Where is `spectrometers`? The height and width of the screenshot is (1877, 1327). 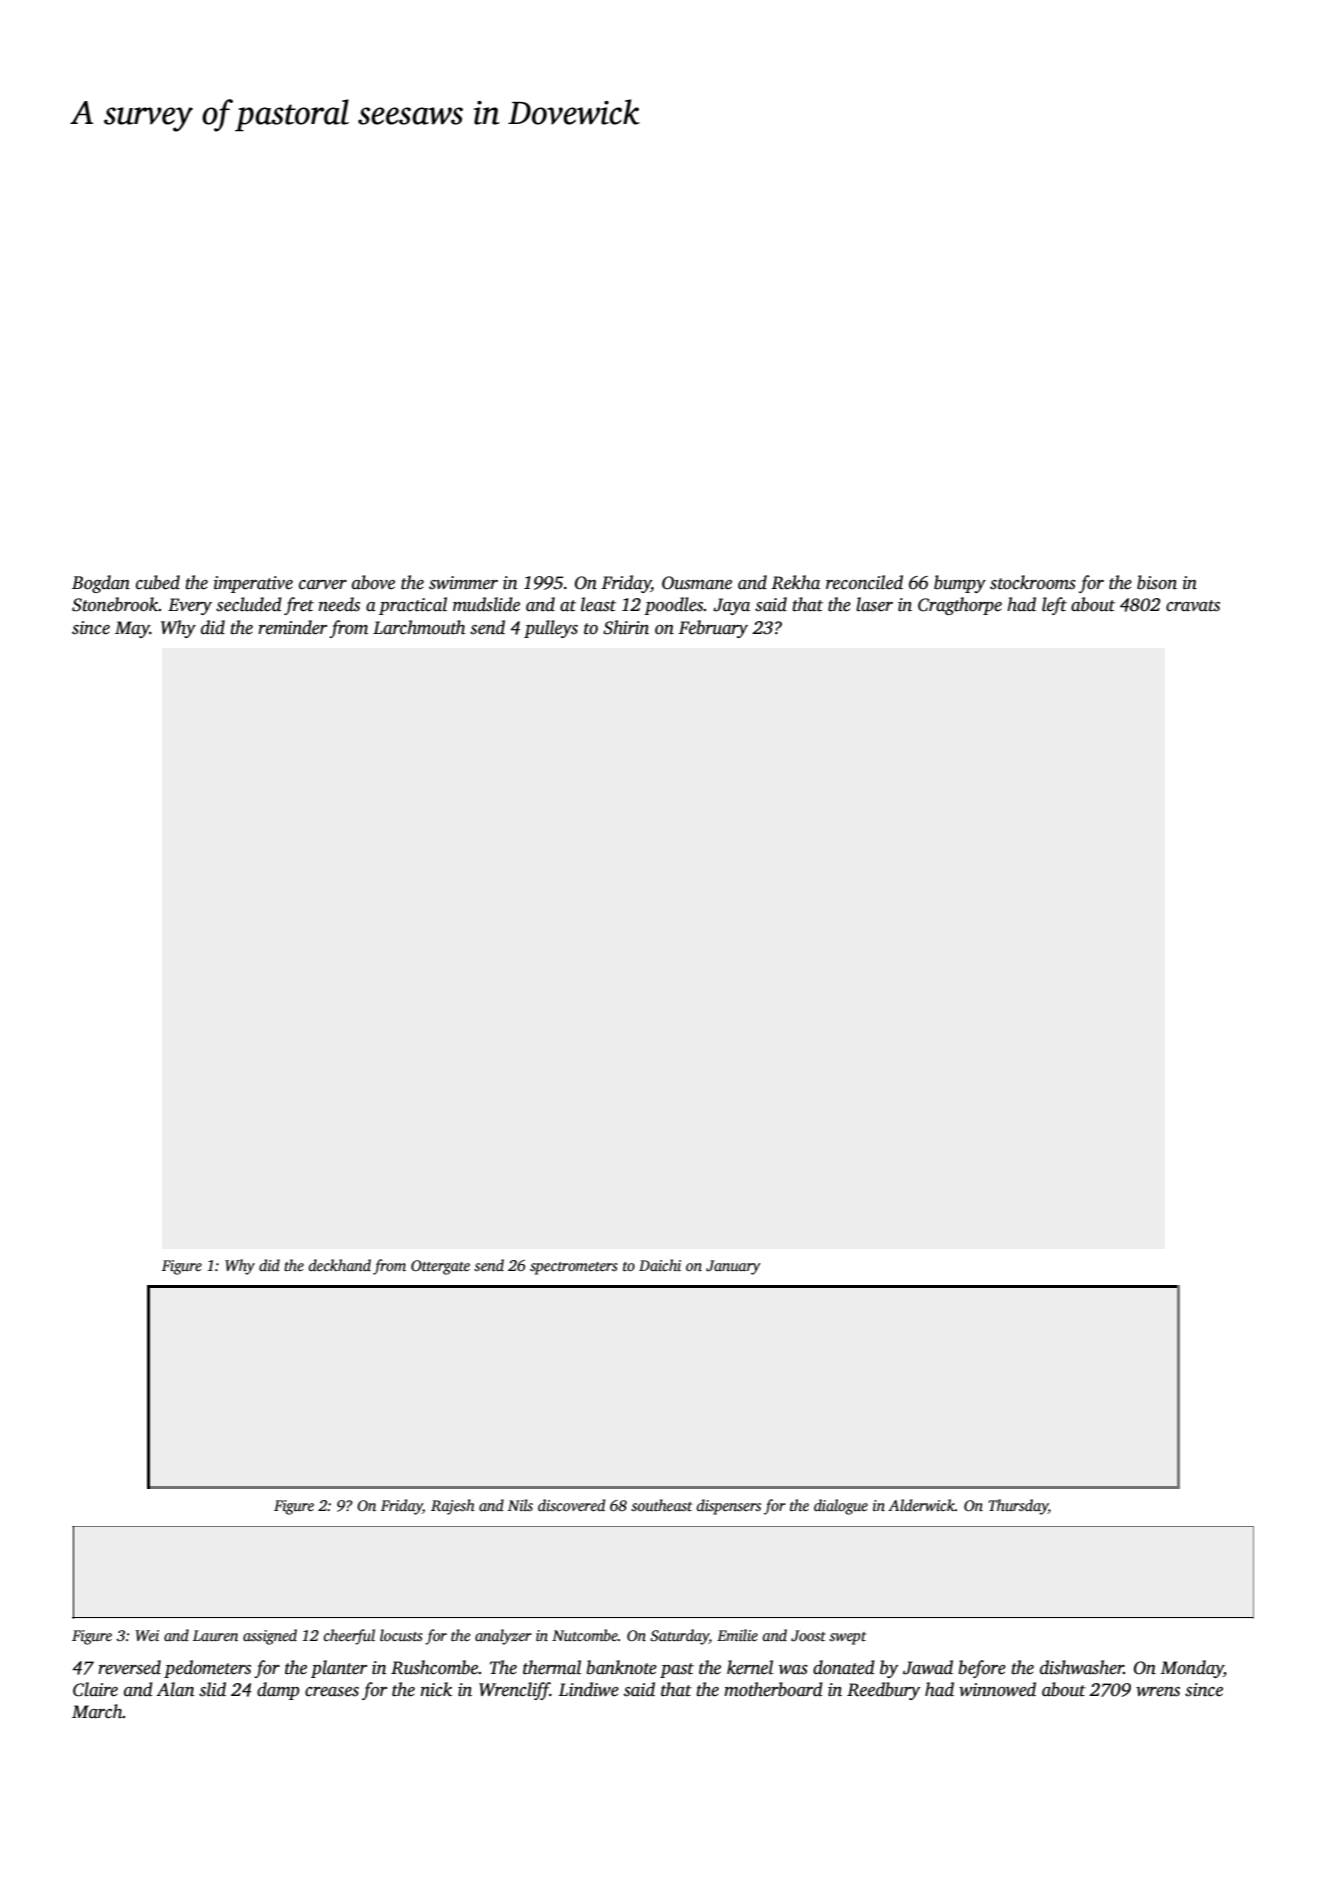
spectrometers is located at coordinates (574, 1268).
